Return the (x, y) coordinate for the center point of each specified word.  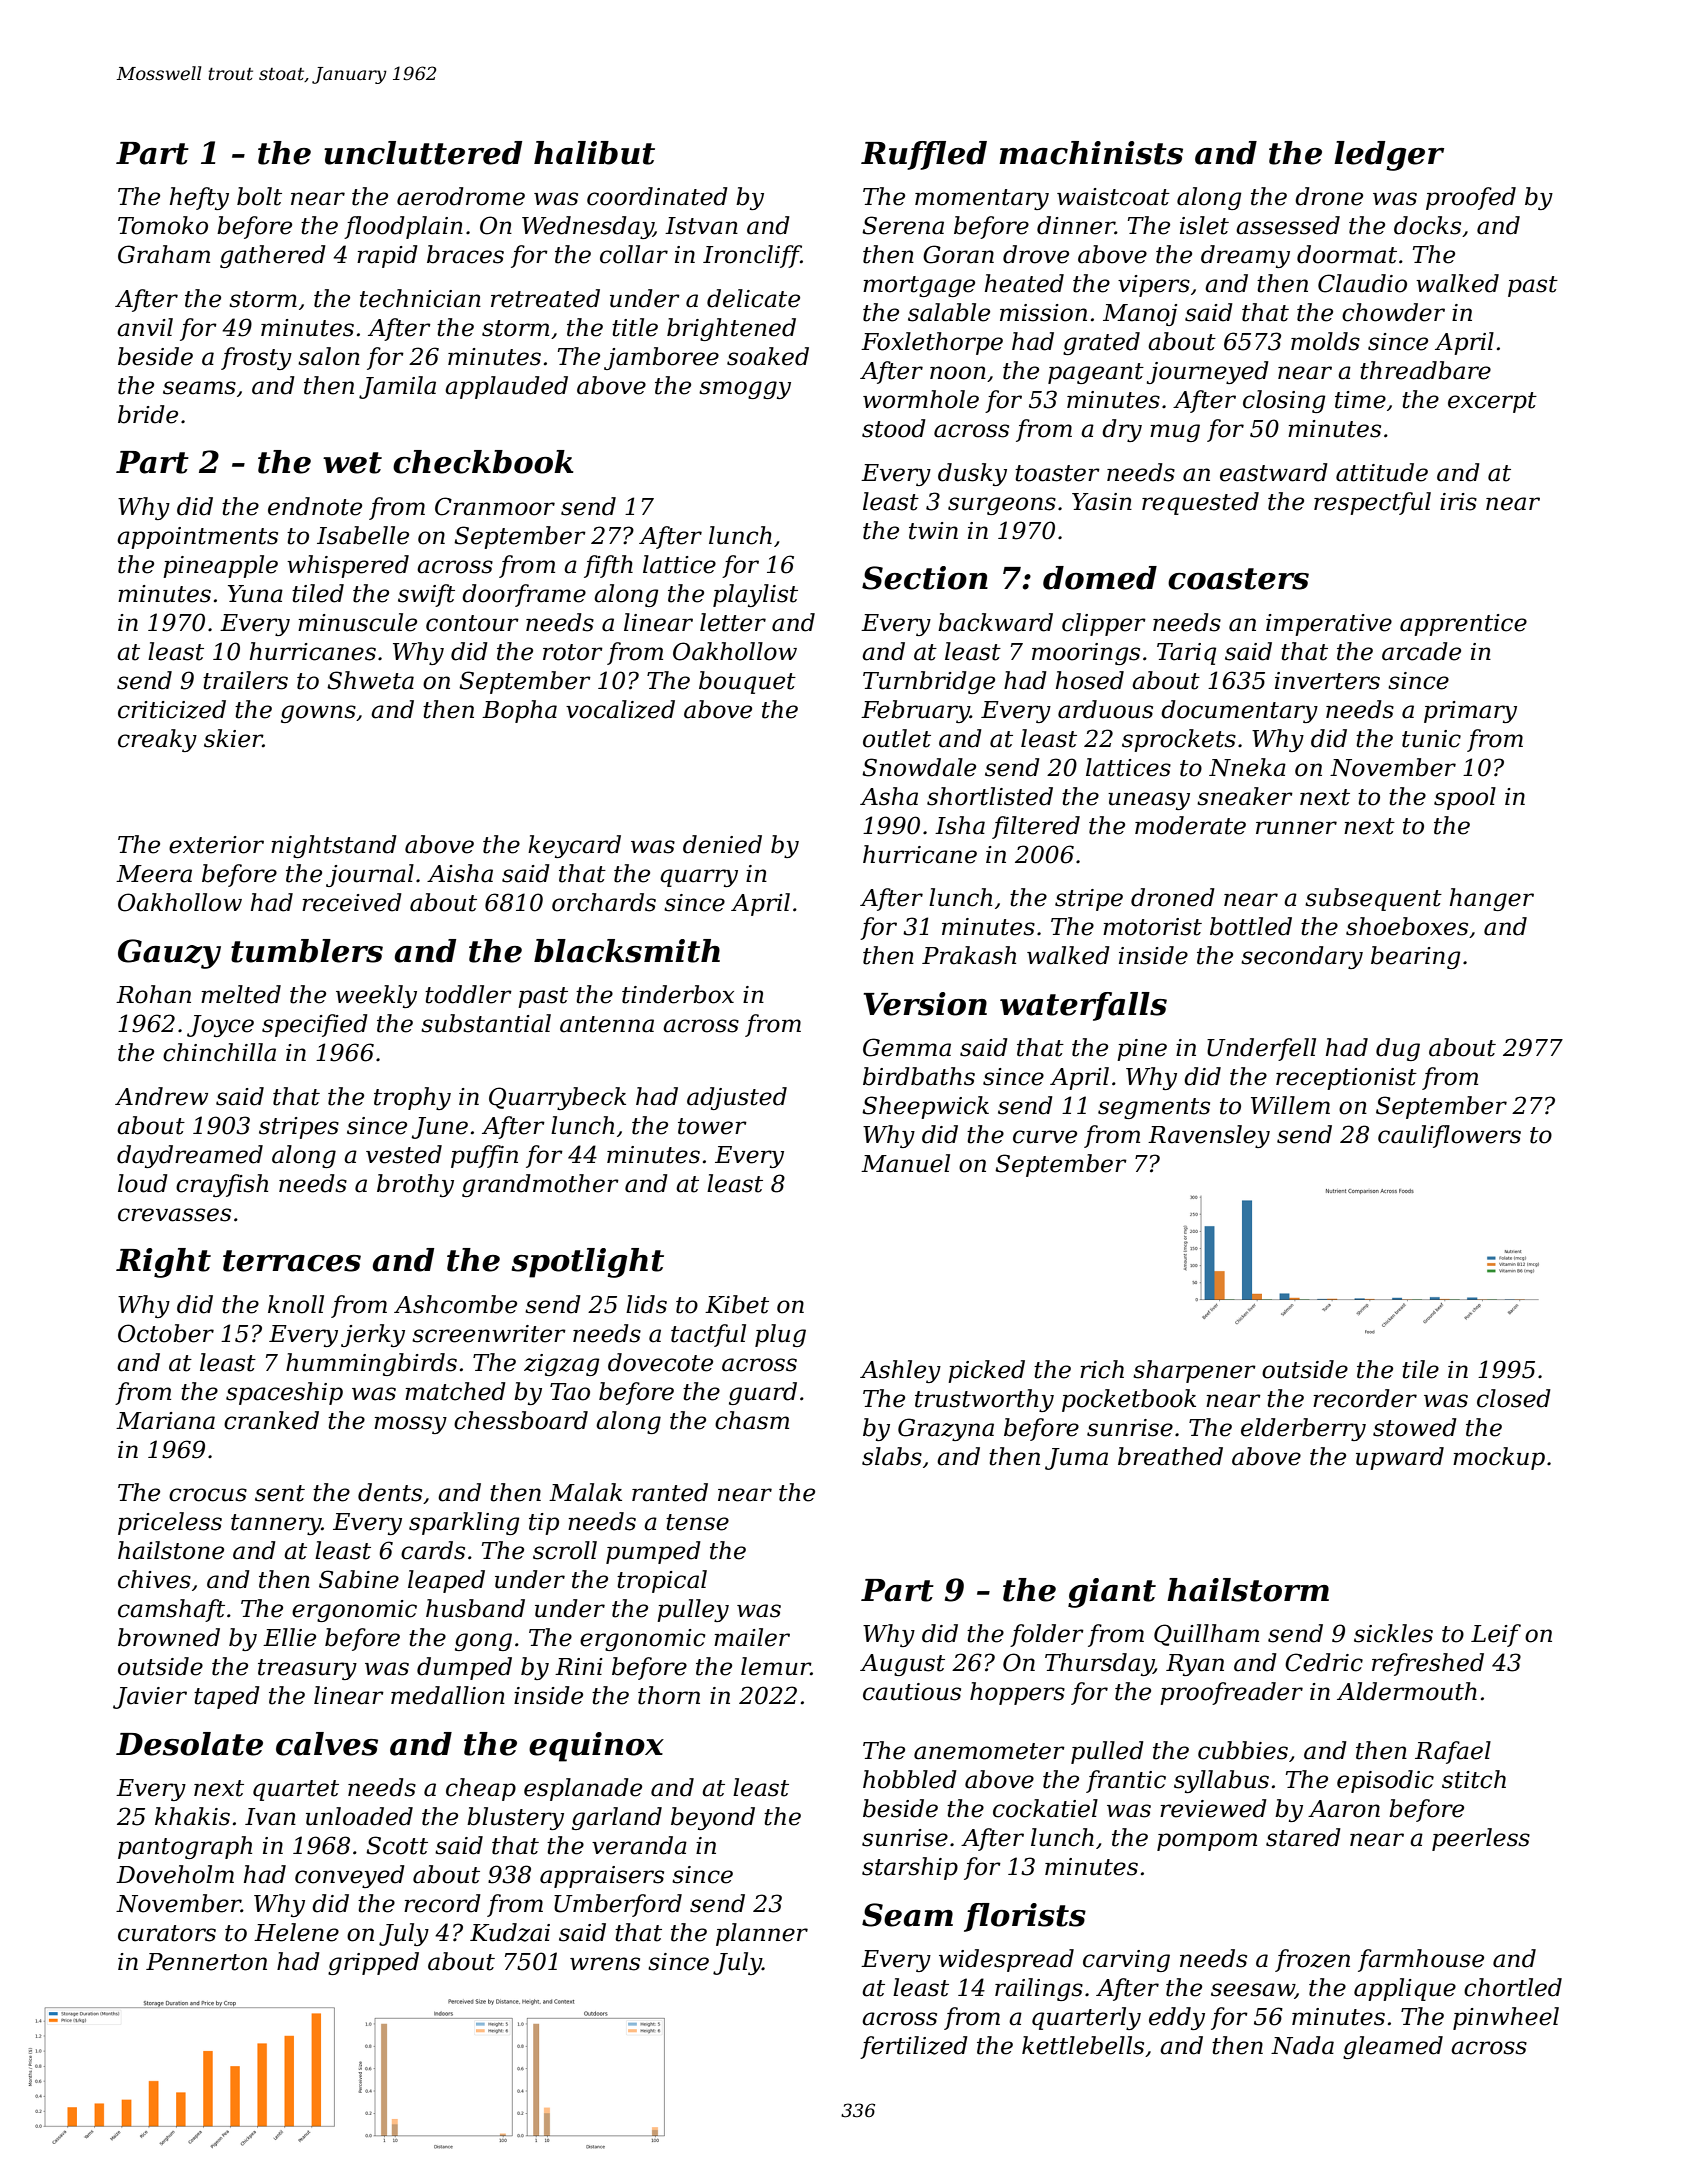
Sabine (359, 1579)
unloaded (359, 1816)
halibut (594, 153)
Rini (579, 1666)
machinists (1091, 153)
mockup (1499, 1458)
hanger (1492, 899)
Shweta (370, 680)
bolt (259, 196)
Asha (889, 796)
